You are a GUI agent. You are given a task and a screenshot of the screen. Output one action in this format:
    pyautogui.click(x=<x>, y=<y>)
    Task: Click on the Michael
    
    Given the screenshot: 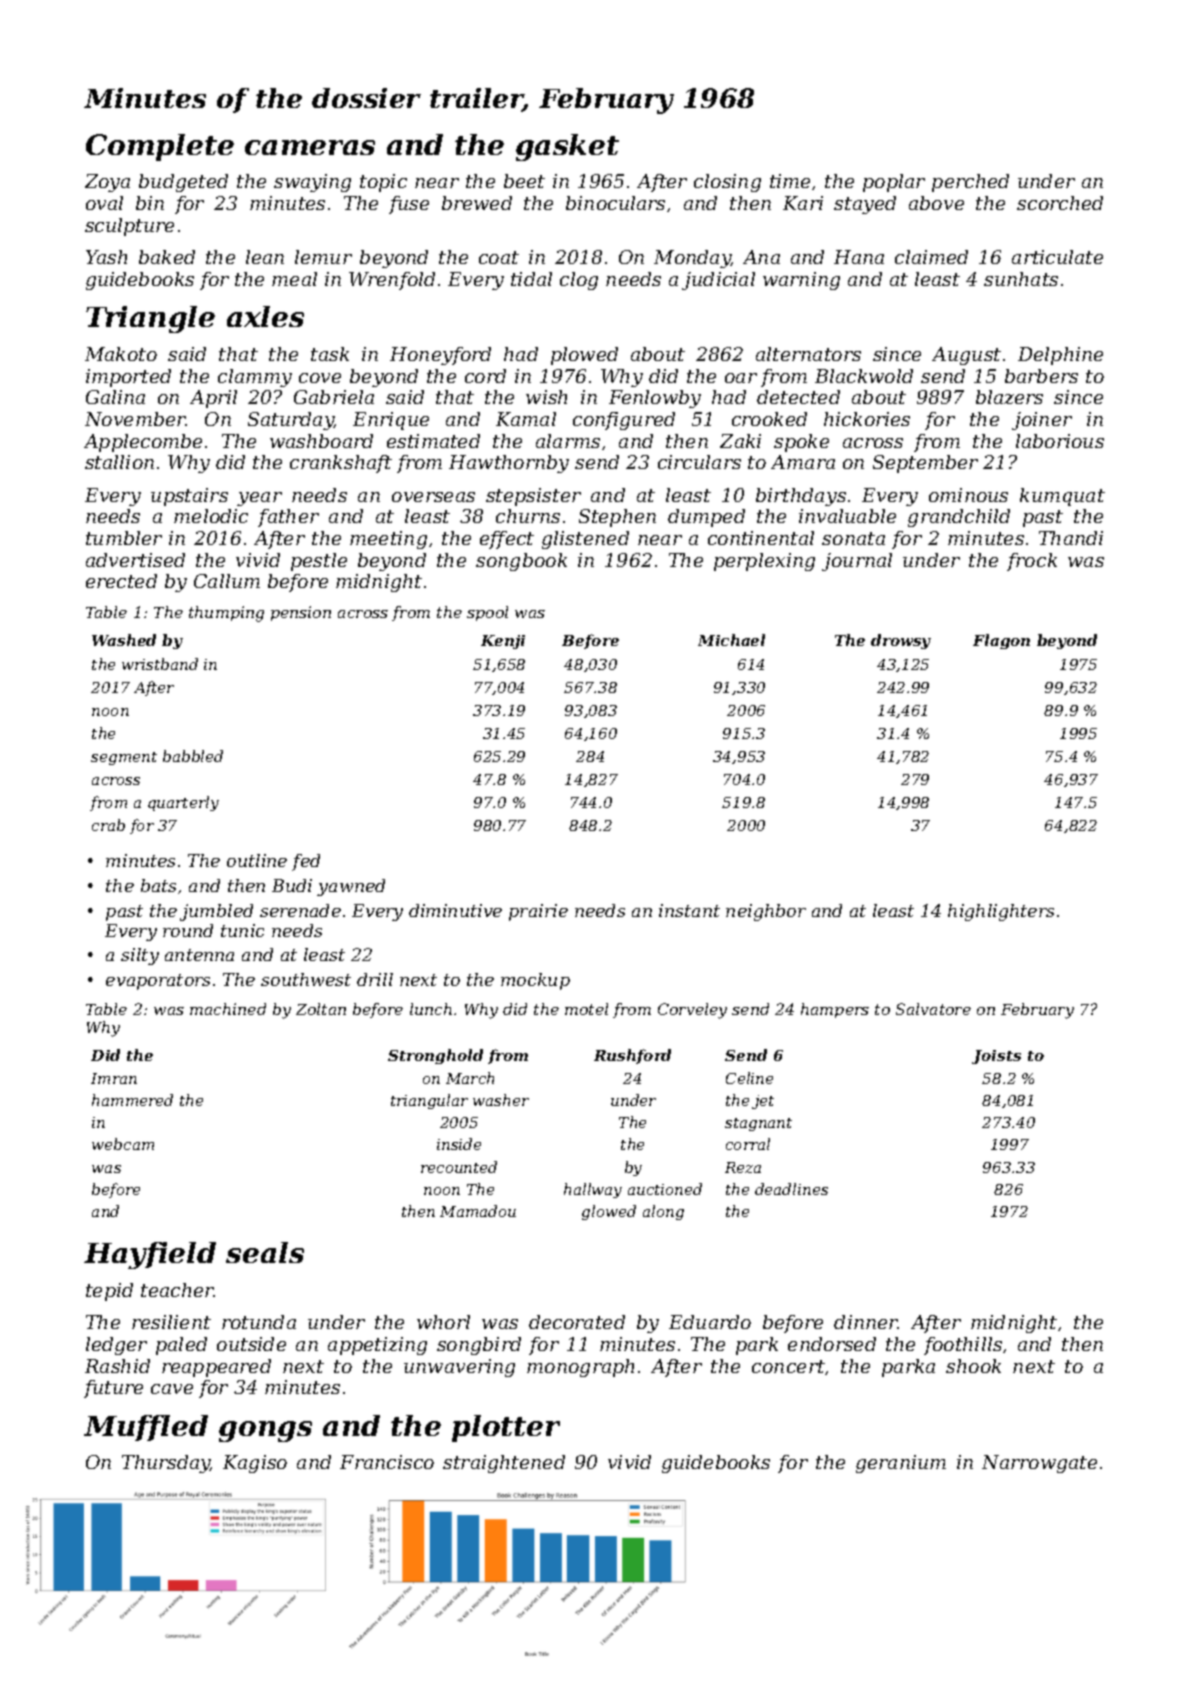 What is the action you would take?
    pyautogui.click(x=731, y=640)
